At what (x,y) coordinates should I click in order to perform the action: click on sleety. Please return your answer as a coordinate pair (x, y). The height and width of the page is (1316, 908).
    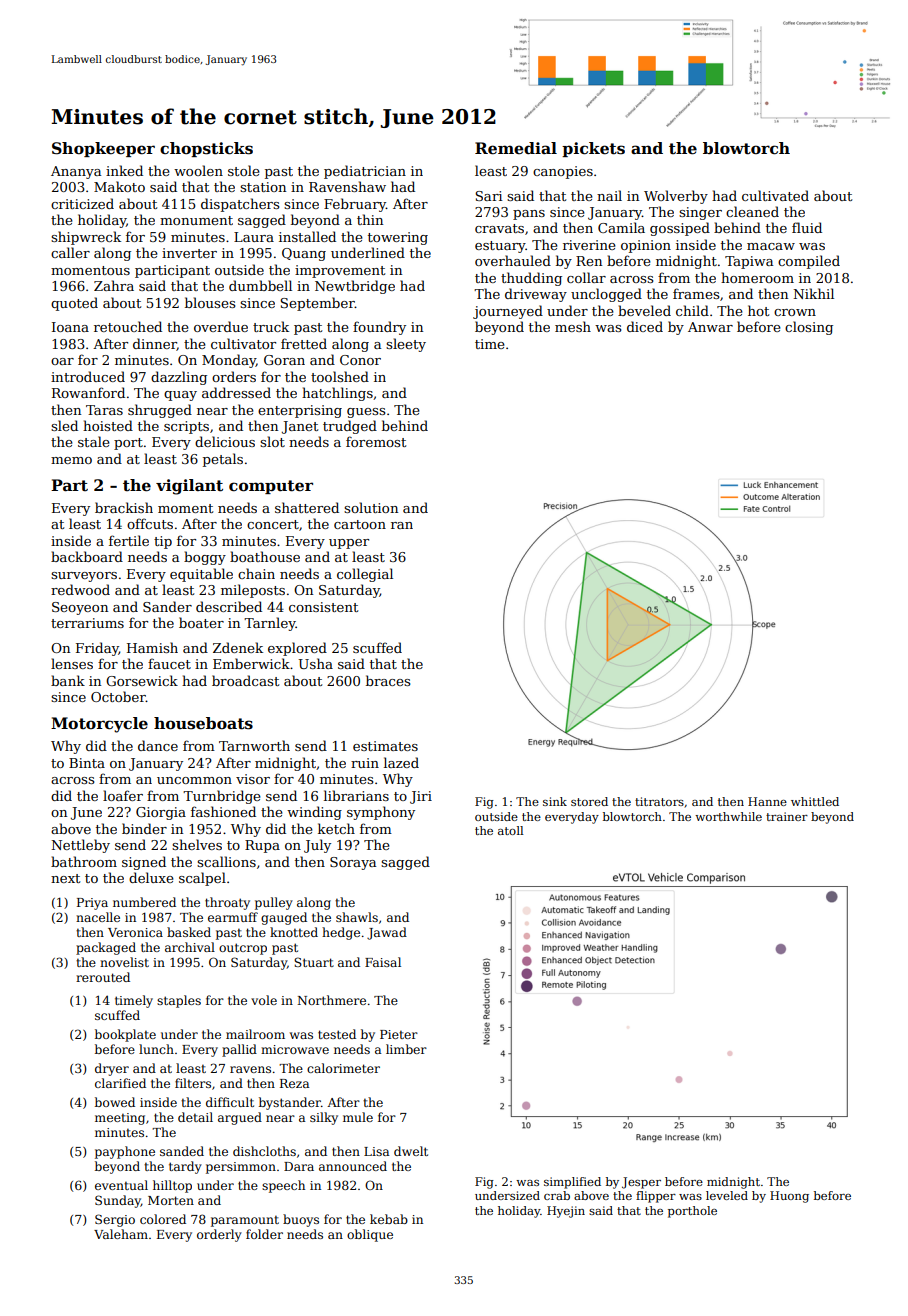
    Looking at the image, I should click on (406, 345).
